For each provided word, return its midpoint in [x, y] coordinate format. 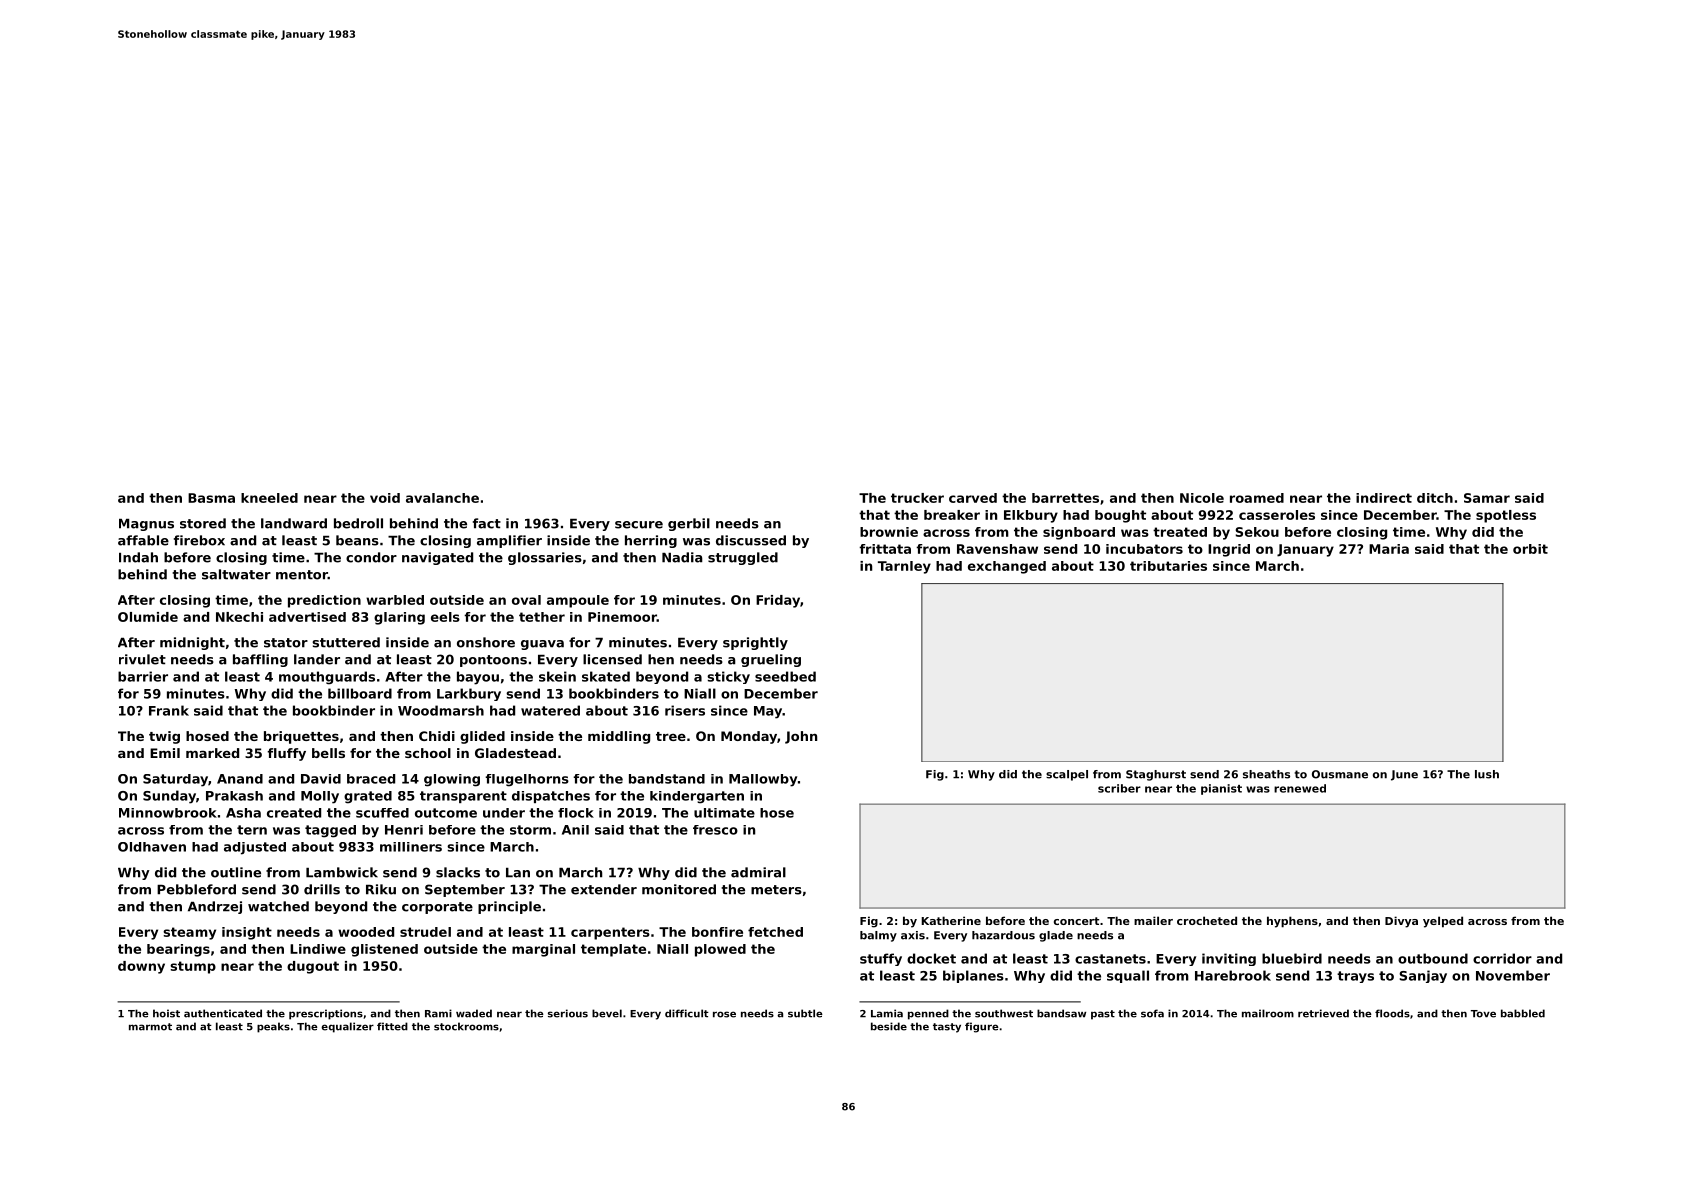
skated [606, 676]
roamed [1257, 498]
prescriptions [326, 1014]
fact [487, 523]
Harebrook [1233, 975]
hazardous [1003, 935]
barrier [143, 676]
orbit [1530, 549]
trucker [917, 498]
